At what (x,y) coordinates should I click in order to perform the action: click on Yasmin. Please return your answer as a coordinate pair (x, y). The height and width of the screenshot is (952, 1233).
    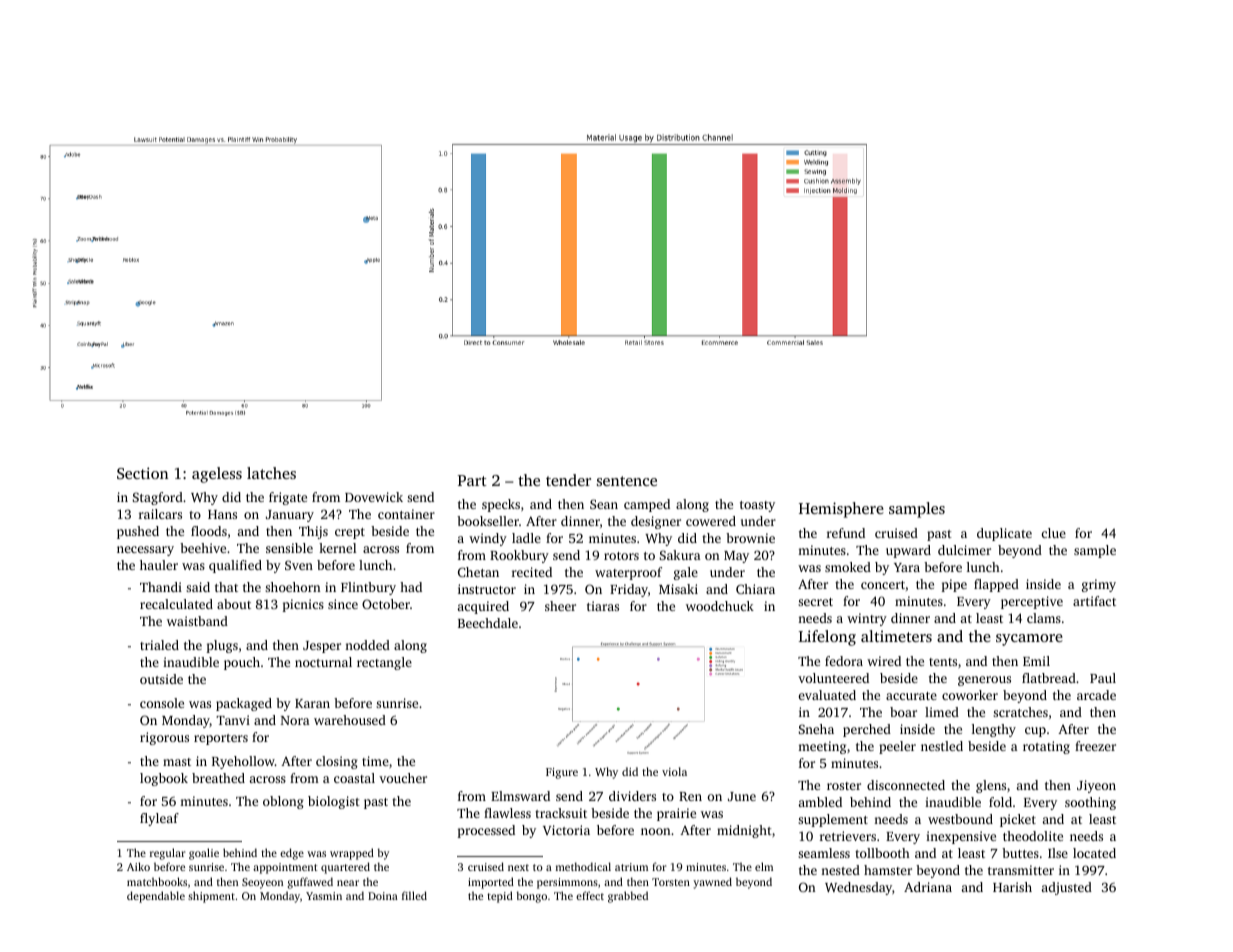
    Looking at the image, I should click on (324, 896).
